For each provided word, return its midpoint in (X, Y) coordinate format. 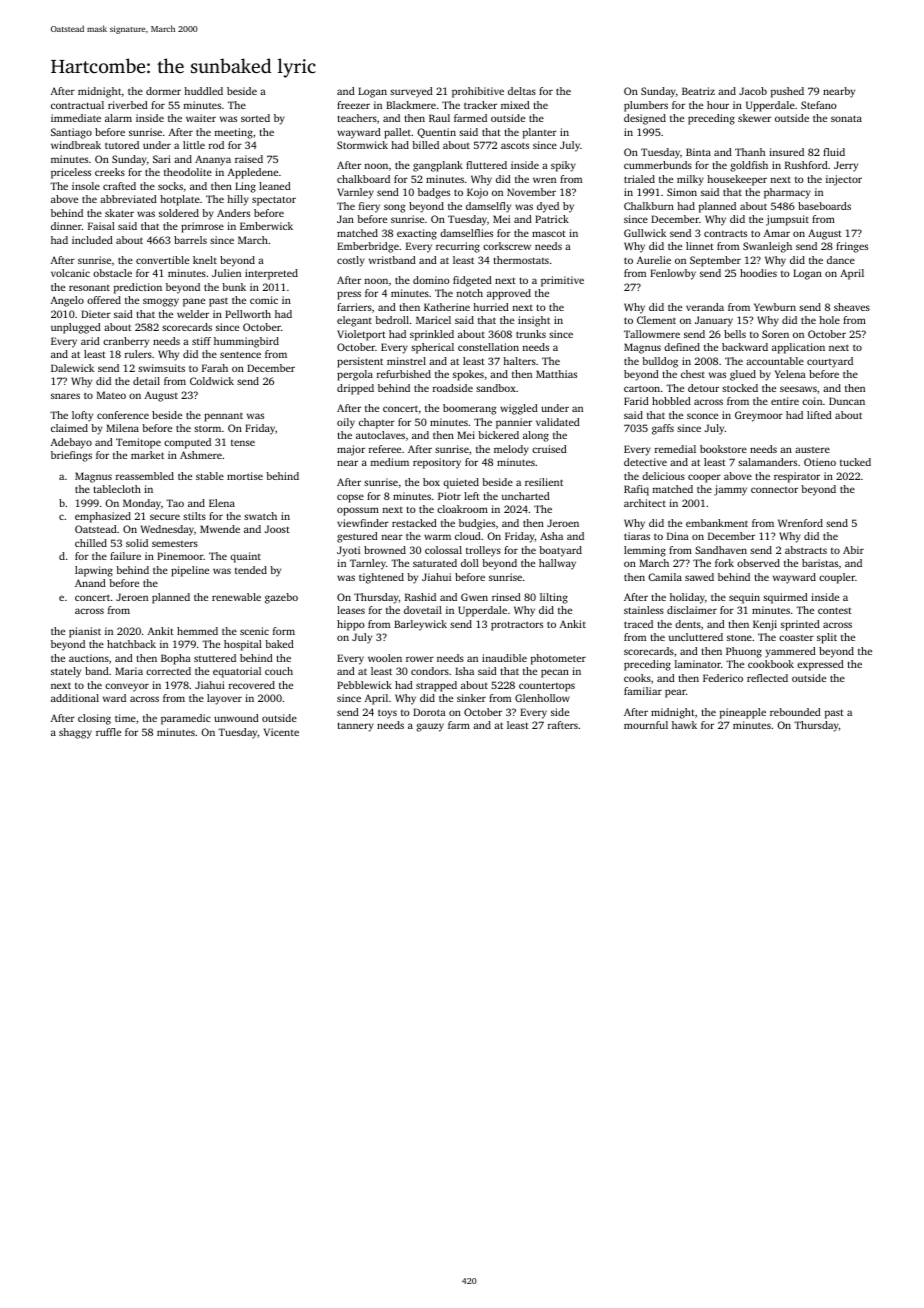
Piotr (449, 496)
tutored (122, 145)
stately (66, 672)
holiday (687, 598)
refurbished (404, 374)
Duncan (847, 401)
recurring (458, 247)
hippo (351, 625)
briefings (71, 456)
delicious (663, 476)
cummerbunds (658, 165)
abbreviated (128, 199)
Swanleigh (767, 247)
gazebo (281, 598)
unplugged (76, 328)
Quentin (436, 133)
